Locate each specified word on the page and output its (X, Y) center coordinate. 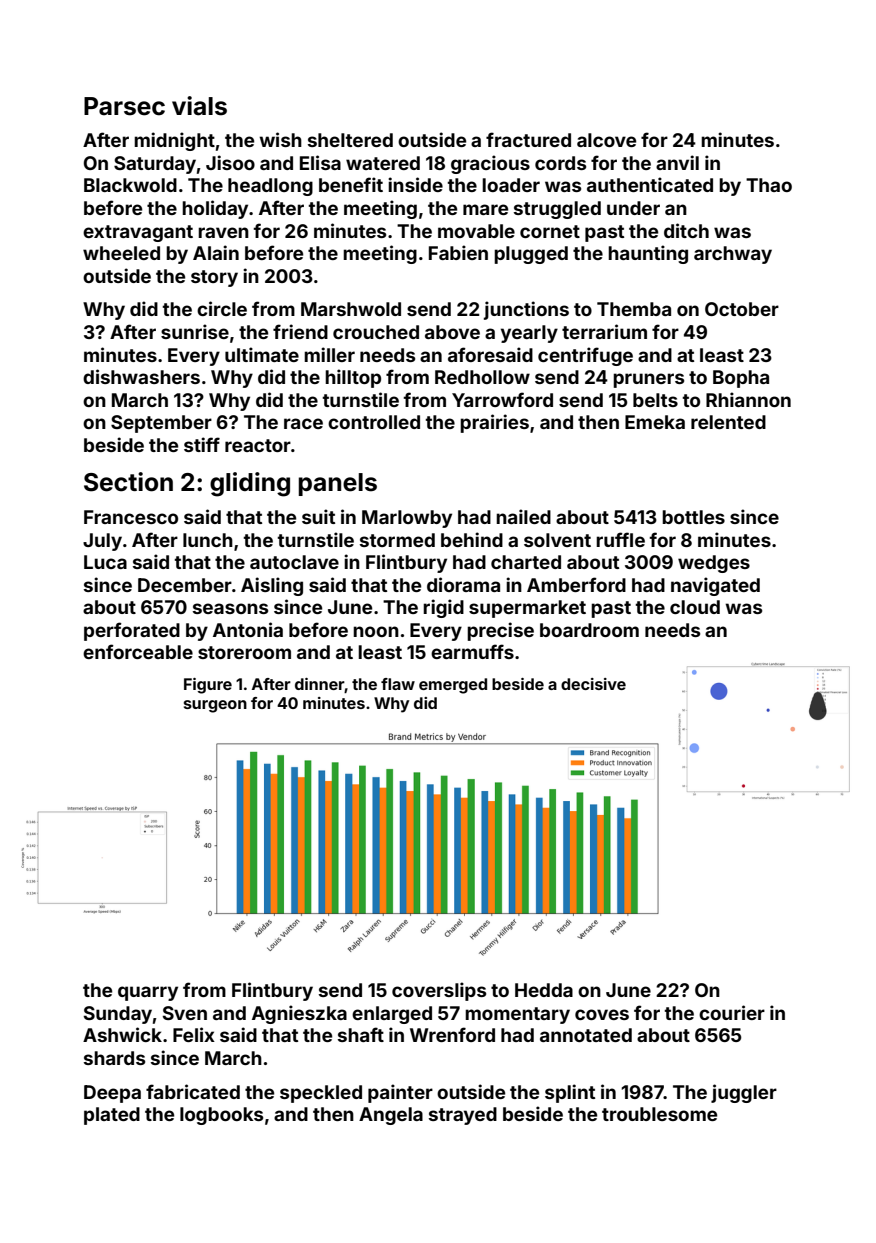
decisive (593, 684)
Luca (105, 562)
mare (485, 209)
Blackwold (130, 185)
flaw (398, 684)
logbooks (221, 1116)
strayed (463, 1116)
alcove (606, 140)
